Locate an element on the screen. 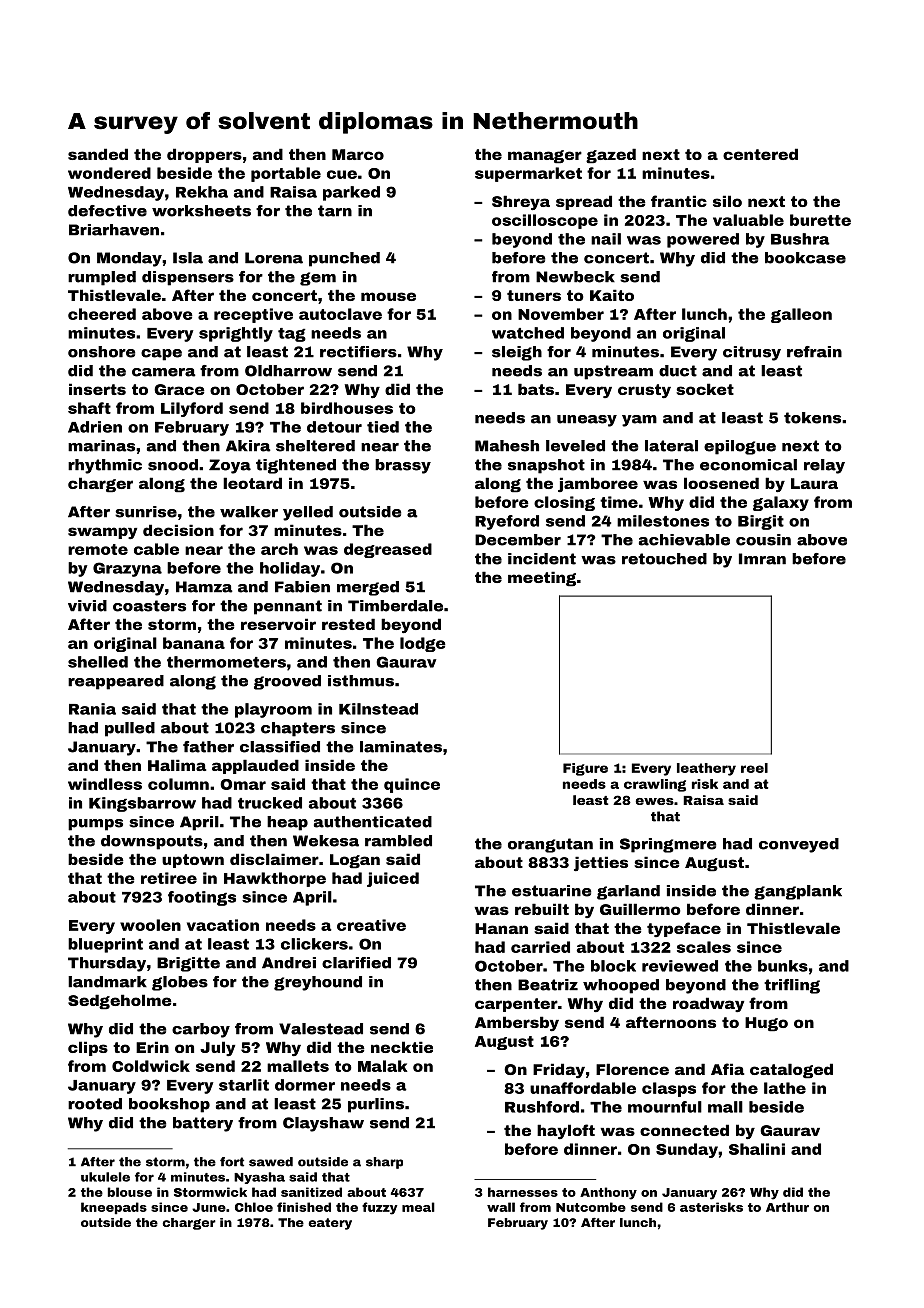 This screenshot has height=1308, width=924. December is located at coordinates (518, 540).
